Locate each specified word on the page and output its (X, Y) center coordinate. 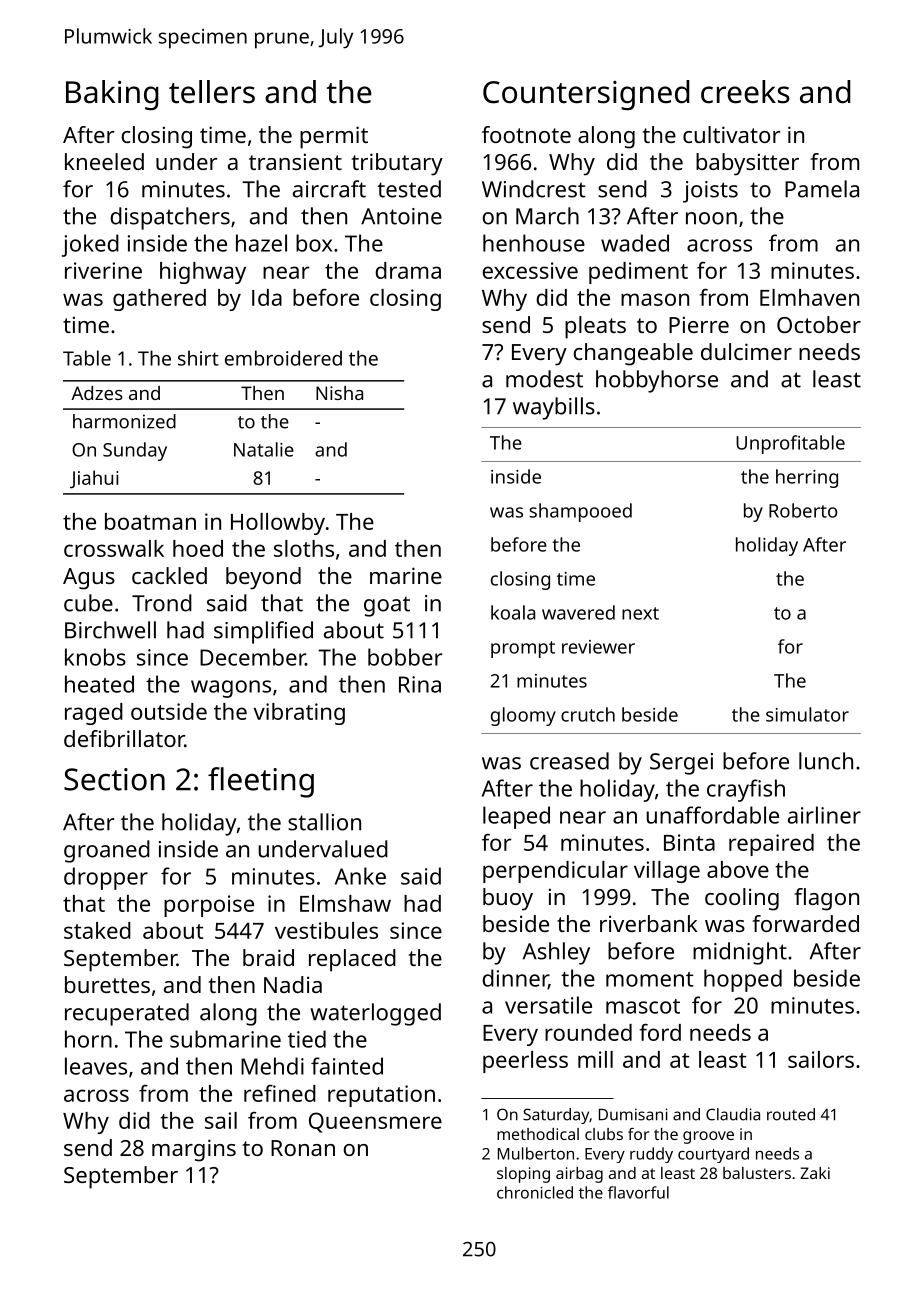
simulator (807, 714)
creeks (745, 92)
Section (114, 779)
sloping (523, 1175)
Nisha (339, 393)
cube (88, 603)
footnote (526, 134)
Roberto (803, 510)
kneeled (104, 161)
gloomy (523, 716)
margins (194, 1150)
